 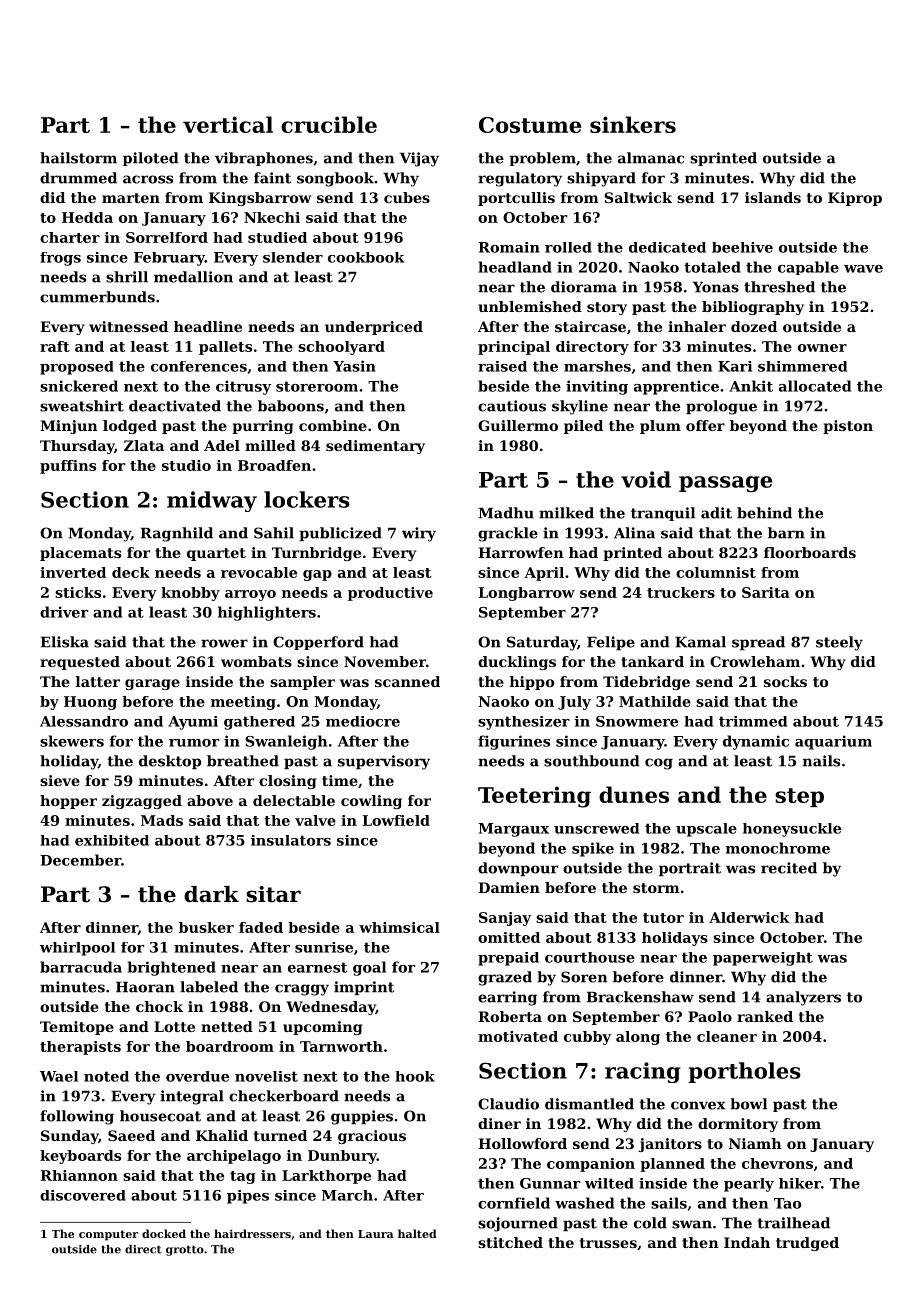 What do you see at coordinates (185, 1250) in the image?
I see `grotto` at bounding box center [185, 1250].
